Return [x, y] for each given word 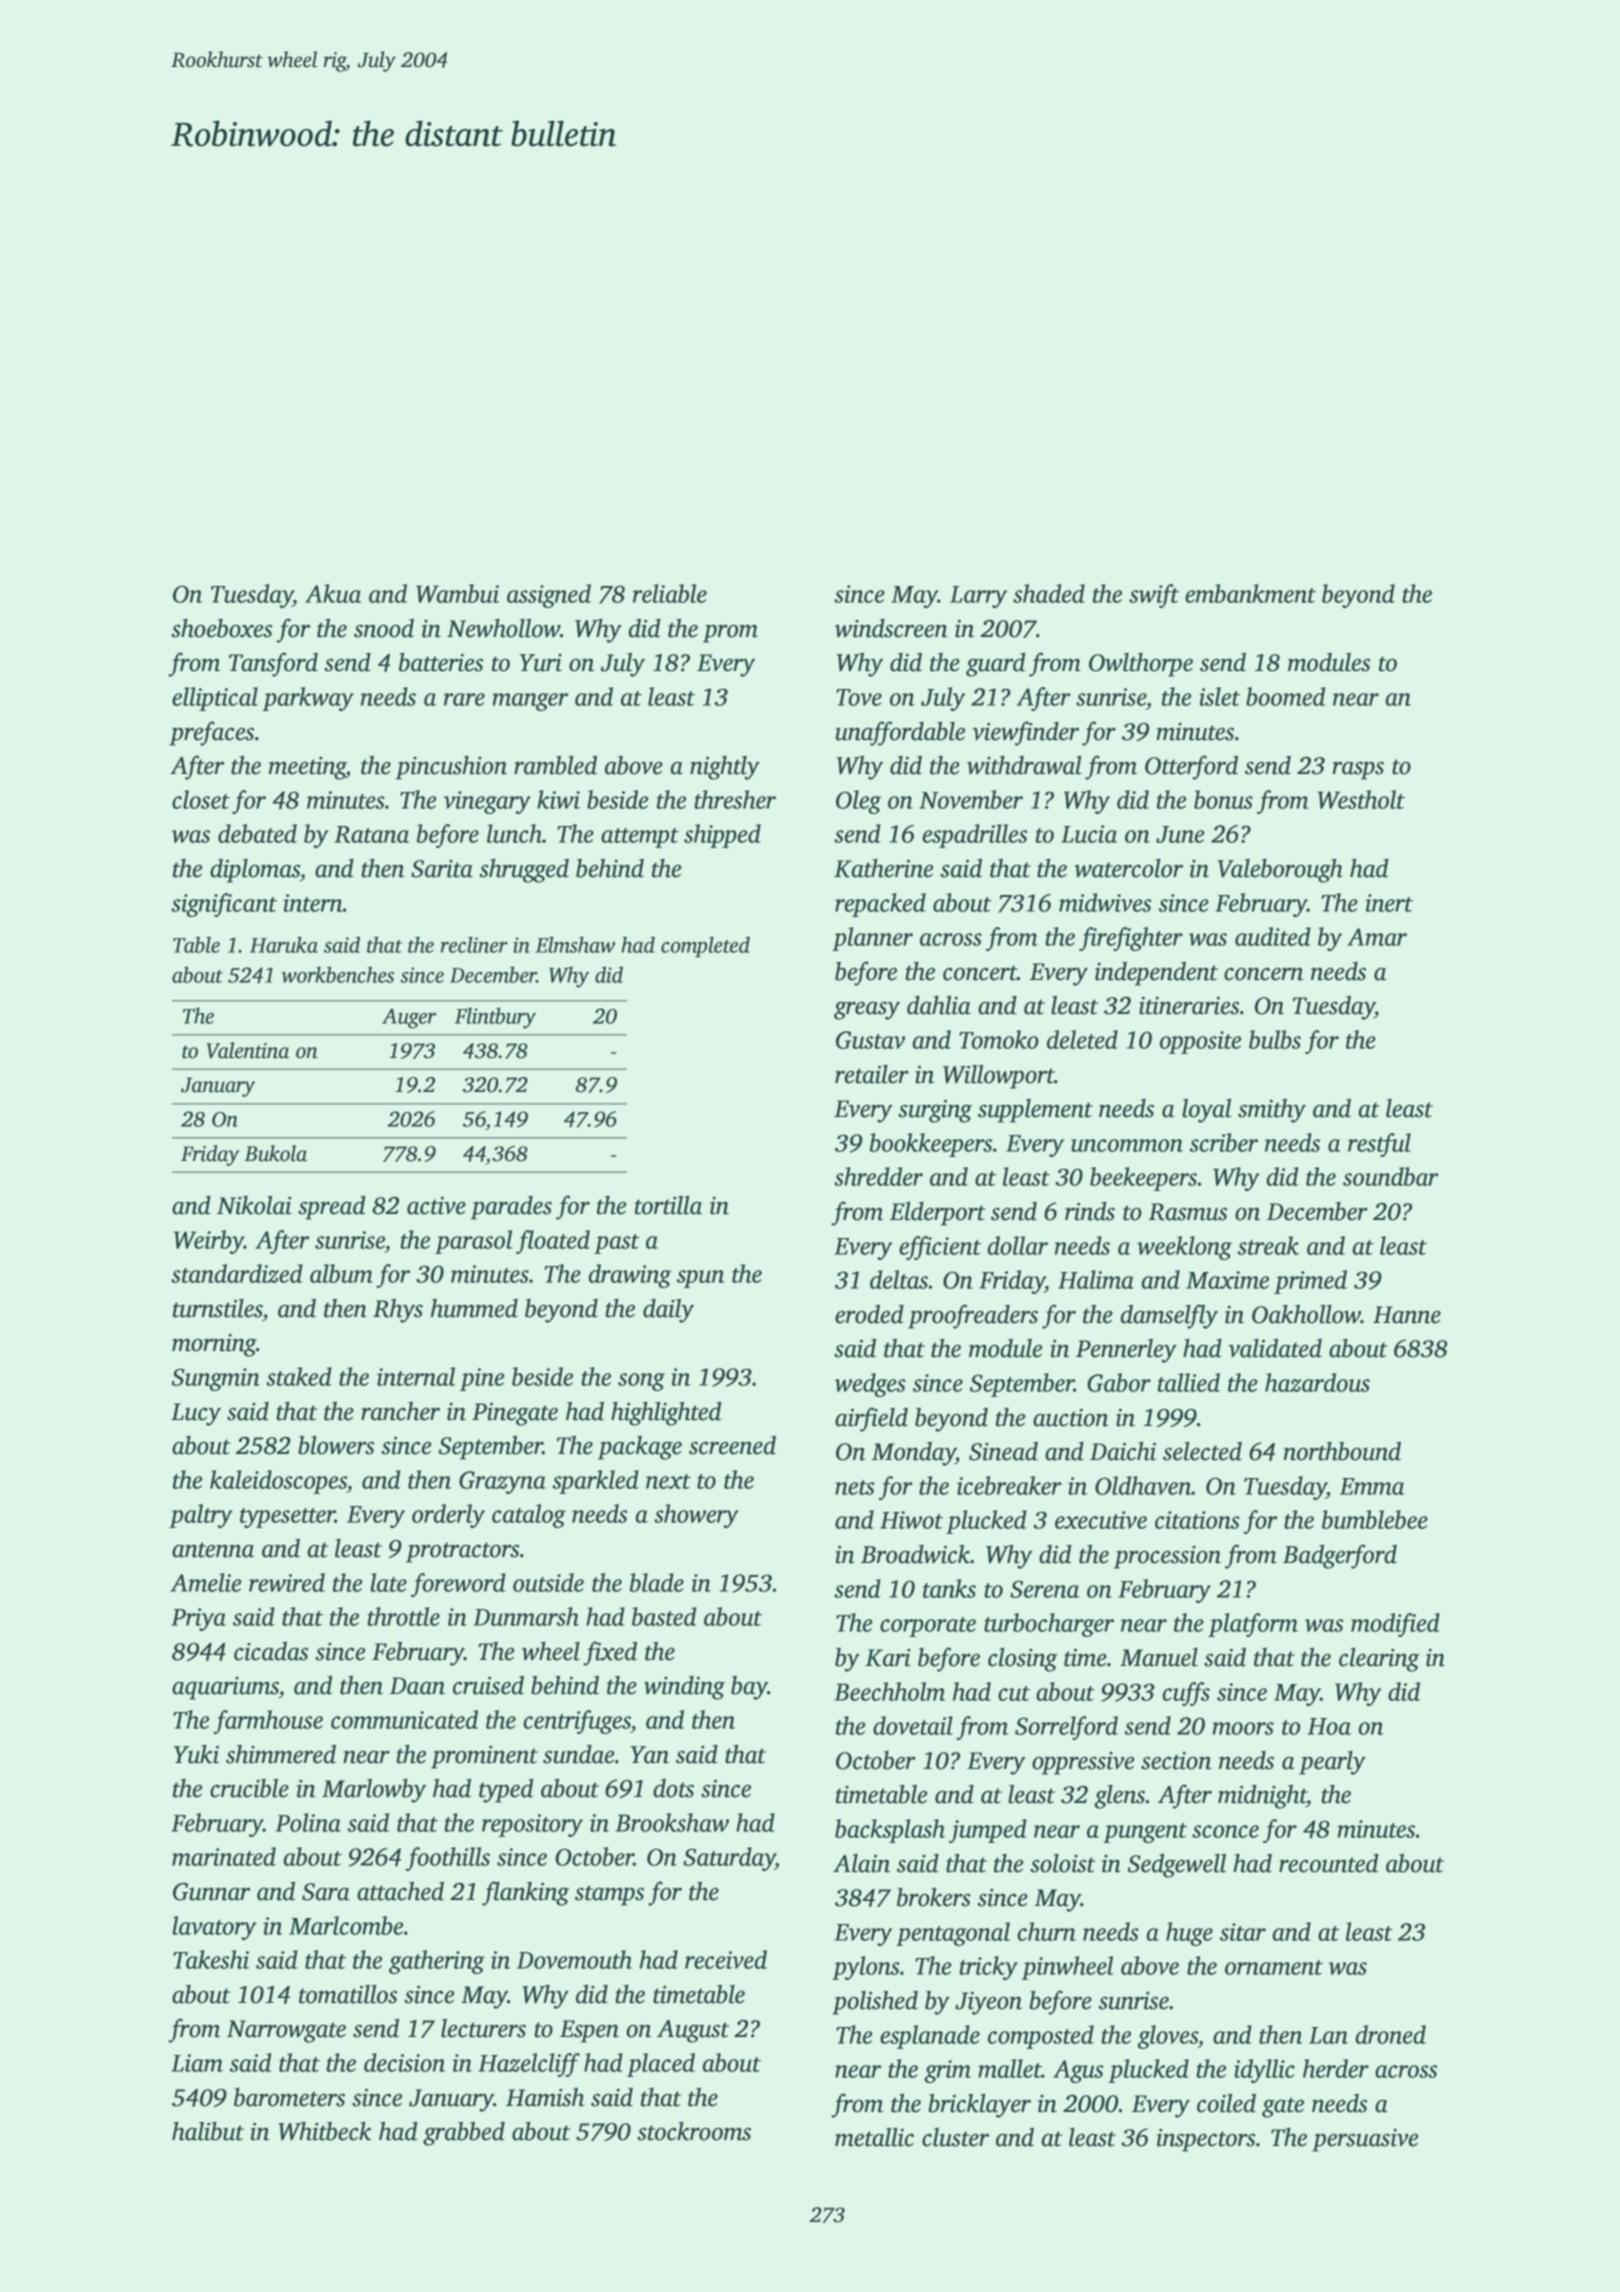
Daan [417, 1686]
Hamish [545, 2097]
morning [214, 1345]
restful [1379, 1145]
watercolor [1129, 868]
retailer [872, 1074]
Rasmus [1188, 1212]
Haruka [284, 944]
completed [705, 946]
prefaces [211, 733]
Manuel [1159, 1657]
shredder [878, 1176]
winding [684, 1688]
